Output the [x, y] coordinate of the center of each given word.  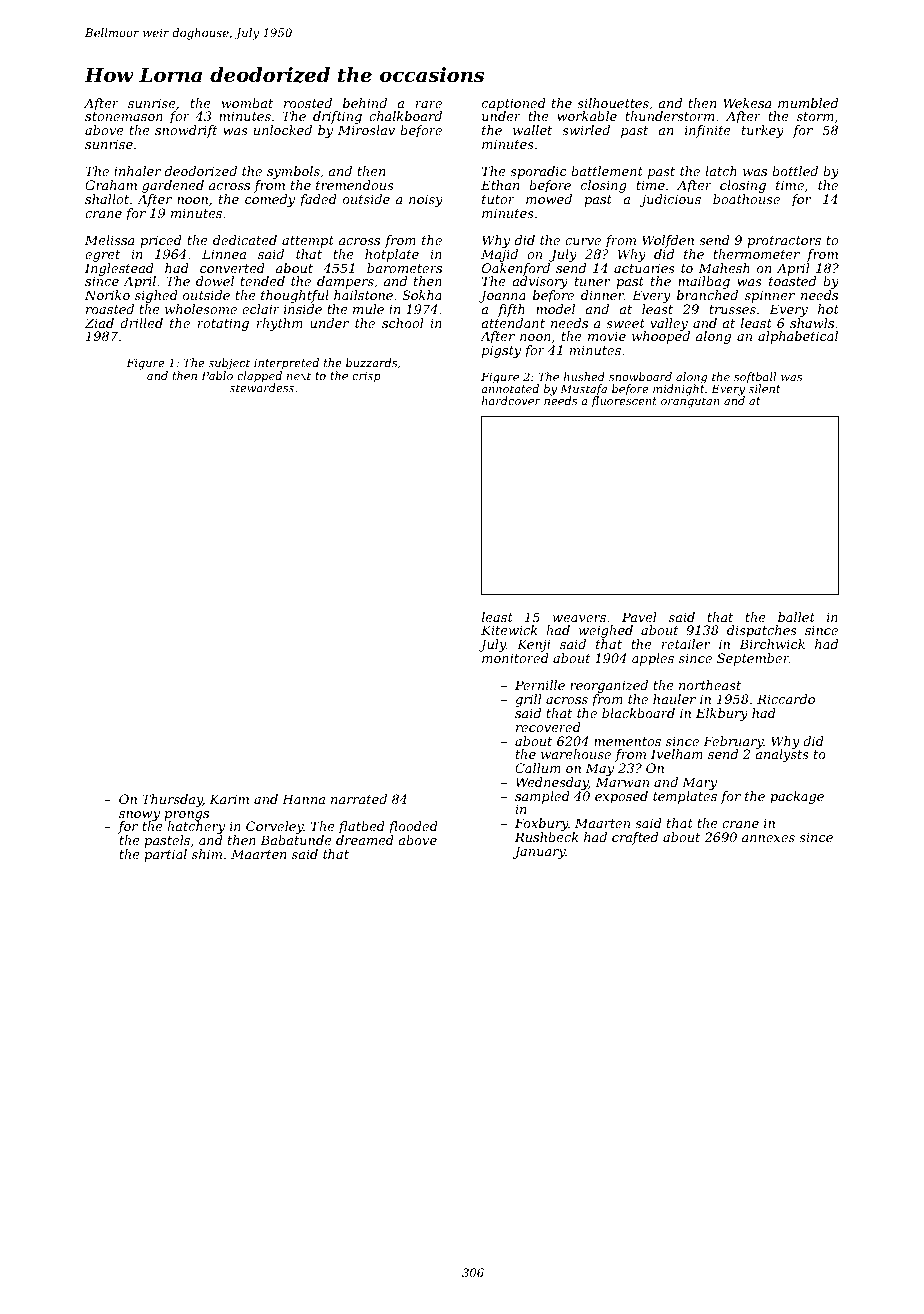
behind [365, 103]
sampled [542, 797]
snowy [139, 816]
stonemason [124, 116]
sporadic [538, 172]
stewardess [262, 387]
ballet [796, 617]
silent [764, 389]
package [797, 797]
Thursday [172, 800]
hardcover [511, 400]
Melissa [109, 240]
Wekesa [747, 103]
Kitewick [509, 630]
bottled [795, 171]
